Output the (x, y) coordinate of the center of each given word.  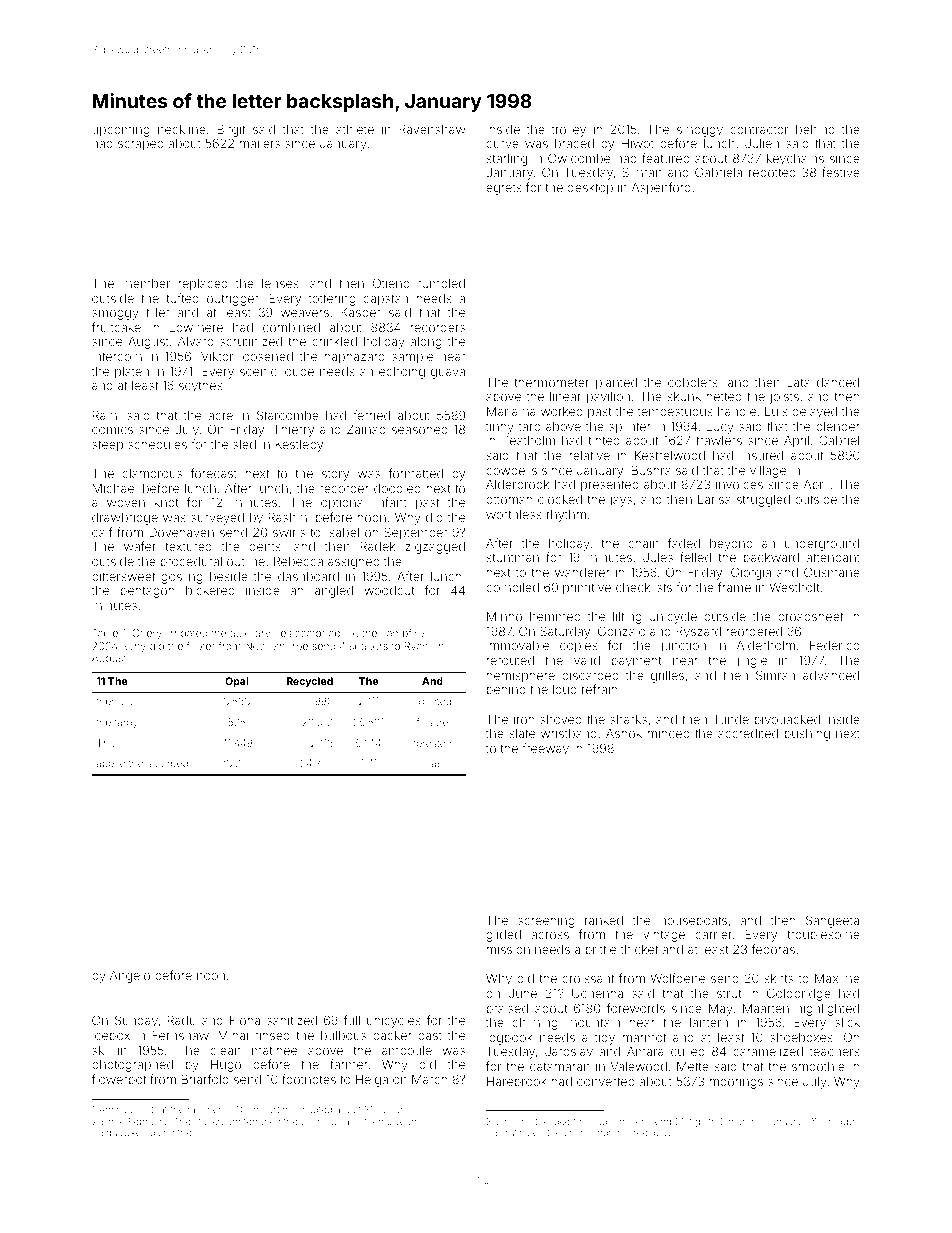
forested (432, 743)
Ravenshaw (432, 129)
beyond (731, 545)
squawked (124, 1133)
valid (587, 660)
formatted (416, 473)
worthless (514, 514)
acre (220, 416)
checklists (644, 587)
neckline (182, 129)
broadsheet (810, 616)
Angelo (130, 977)
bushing (807, 735)
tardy (126, 723)
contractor (759, 129)
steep (107, 446)
